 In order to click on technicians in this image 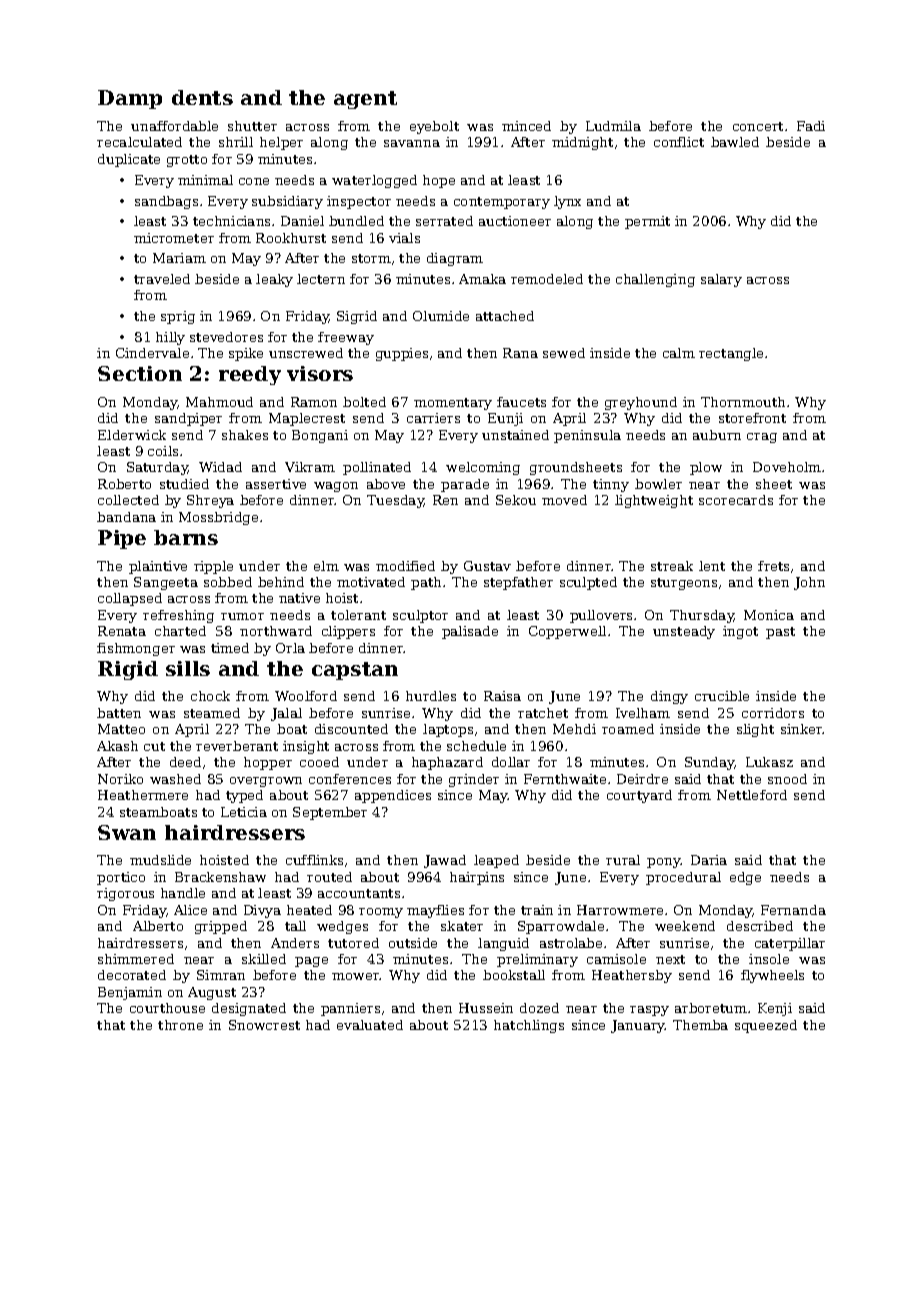, I will do `click(231, 221)`.
